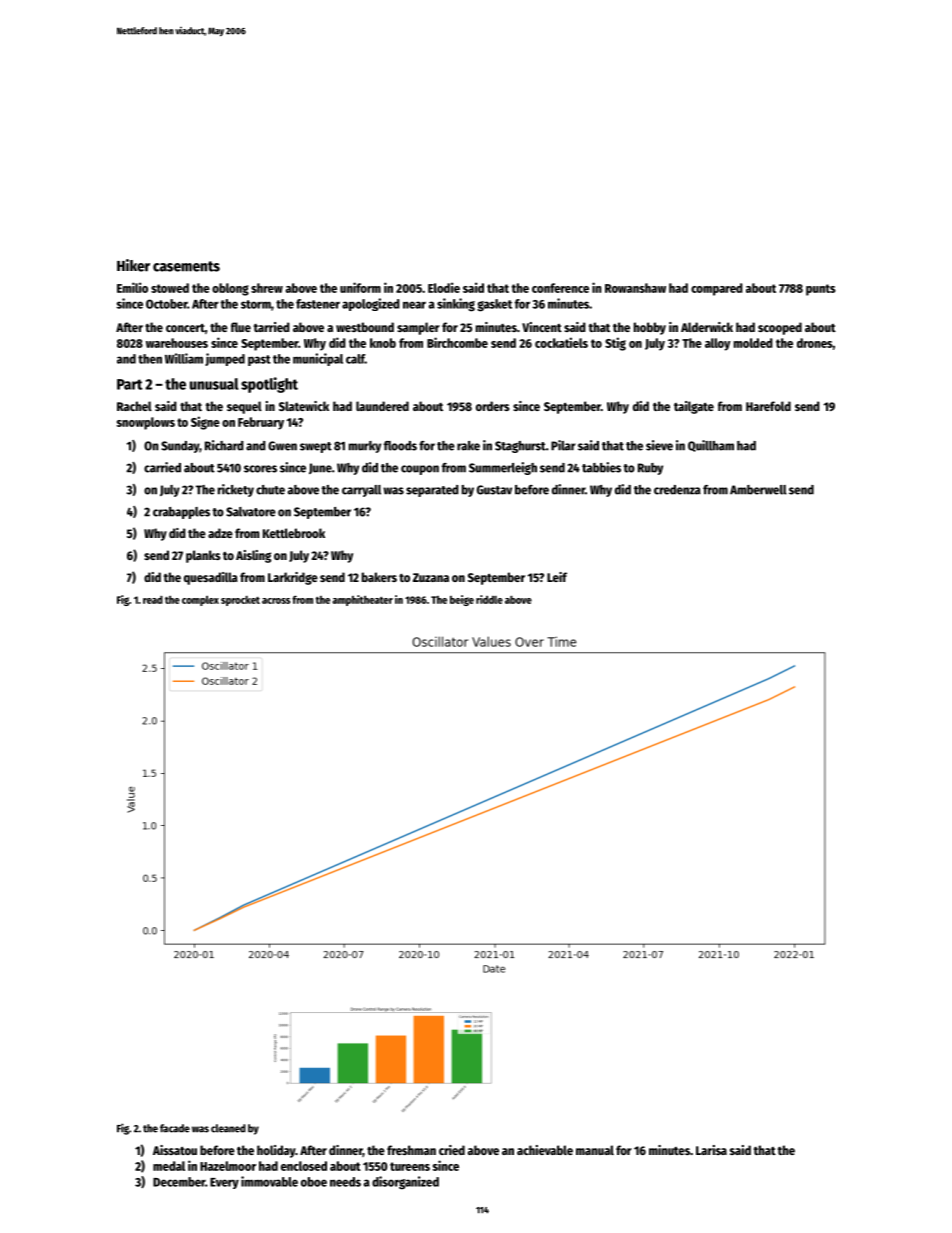  What do you see at coordinates (276, 601) in the document?
I see `across` at bounding box center [276, 601].
